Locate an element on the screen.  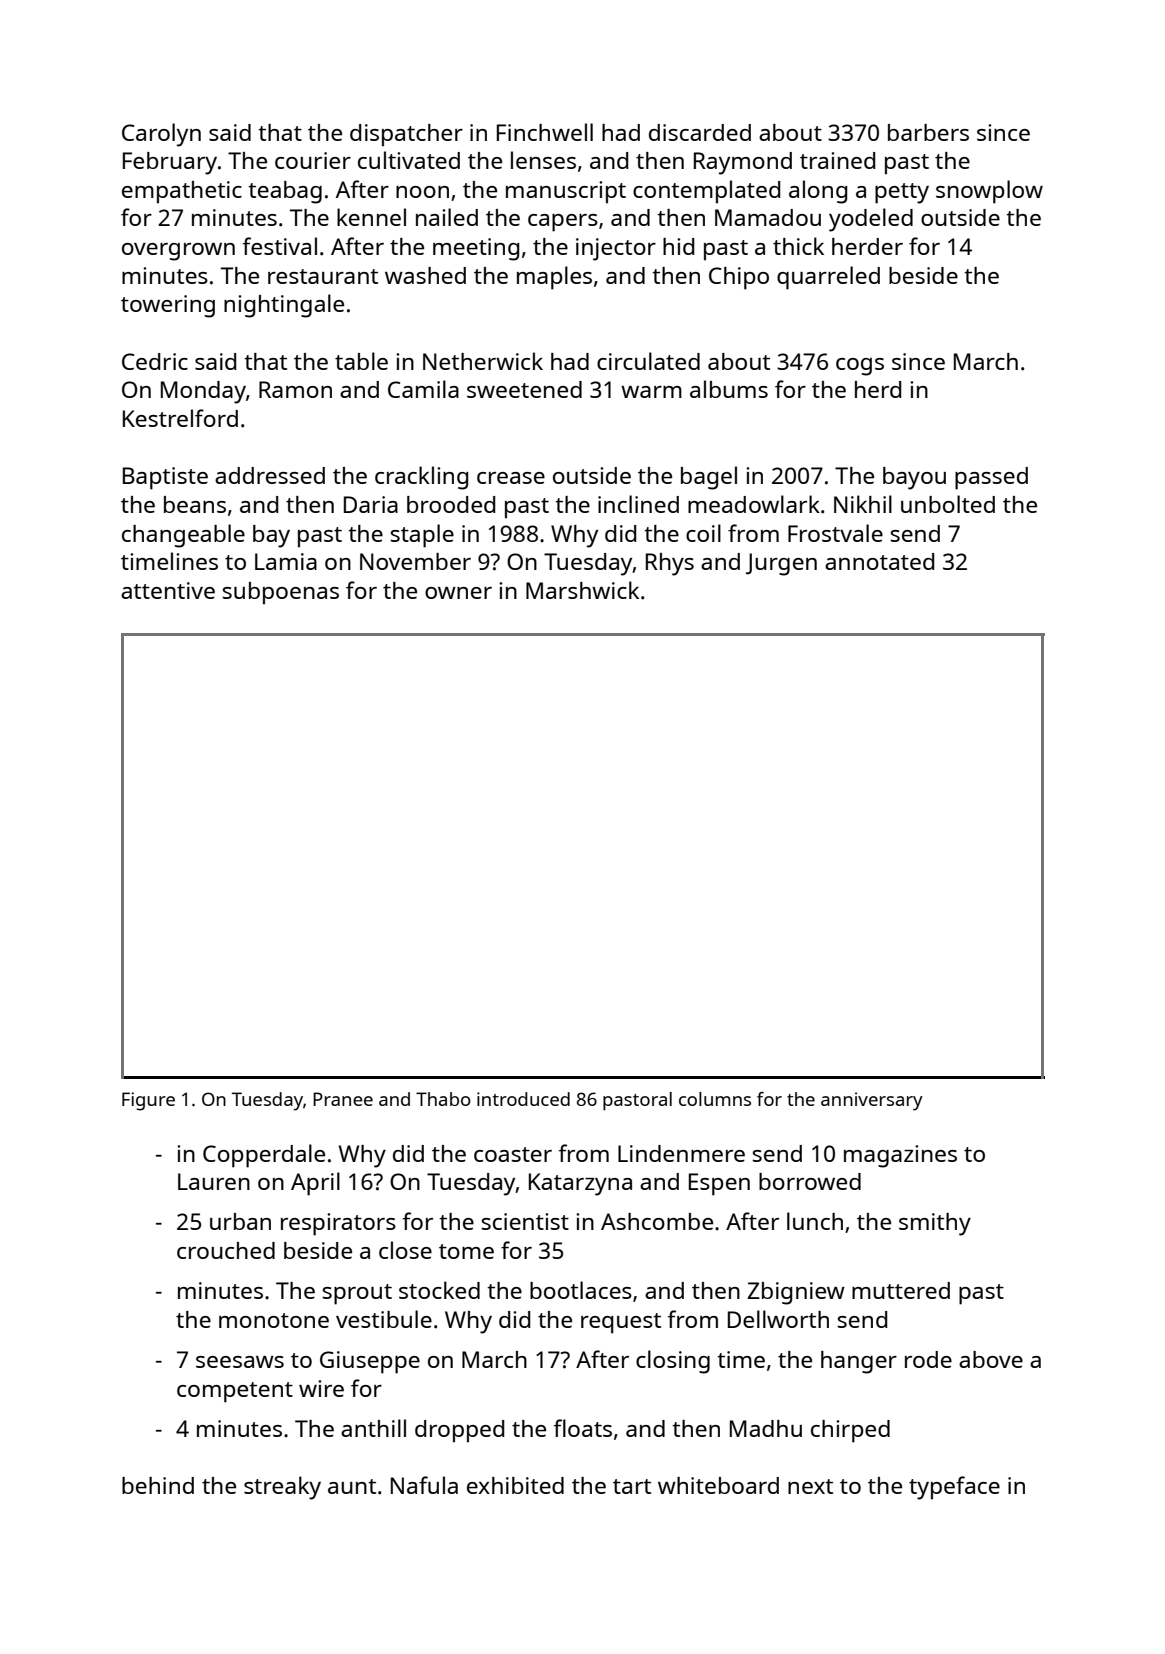
passed is located at coordinates (991, 478).
